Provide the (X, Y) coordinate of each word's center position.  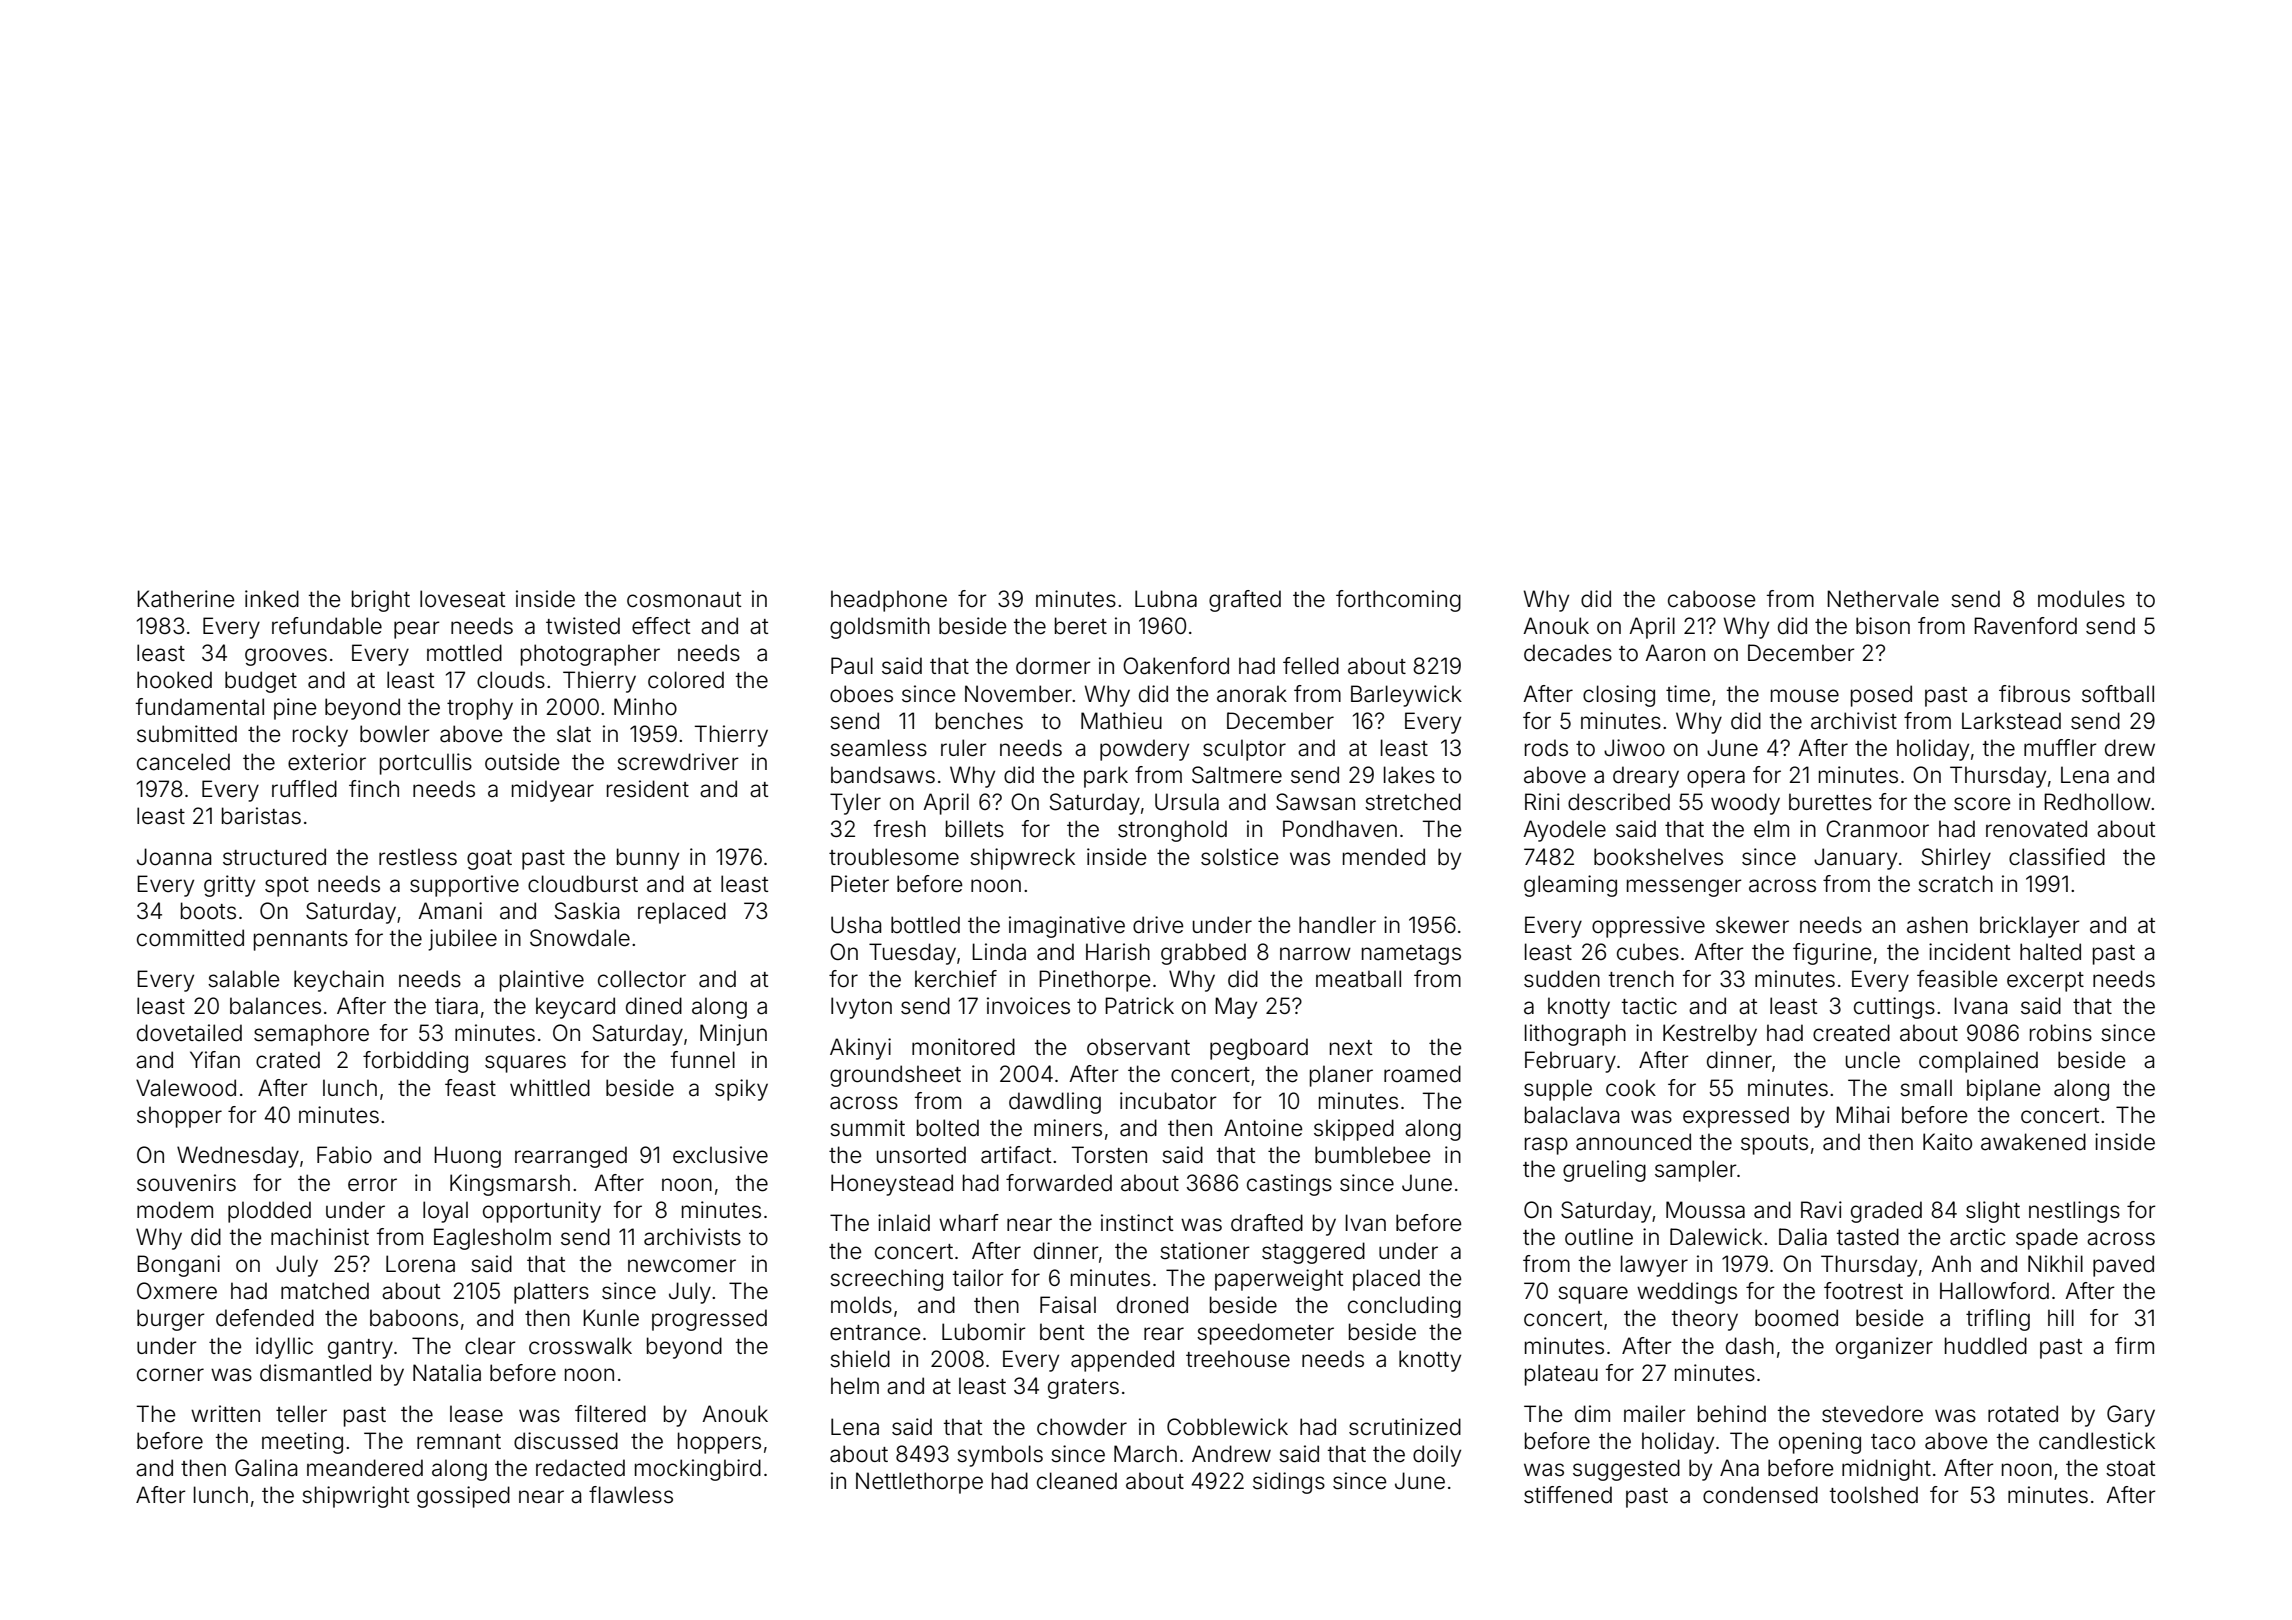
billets (975, 829)
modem (175, 1210)
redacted (580, 1468)
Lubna (1166, 599)
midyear (553, 791)
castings (1289, 1185)
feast (470, 1088)
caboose (1712, 599)
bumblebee (1373, 1155)
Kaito (1947, 1142)
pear (417, 630)
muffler (2060, 748)
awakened (2033, 1142)
